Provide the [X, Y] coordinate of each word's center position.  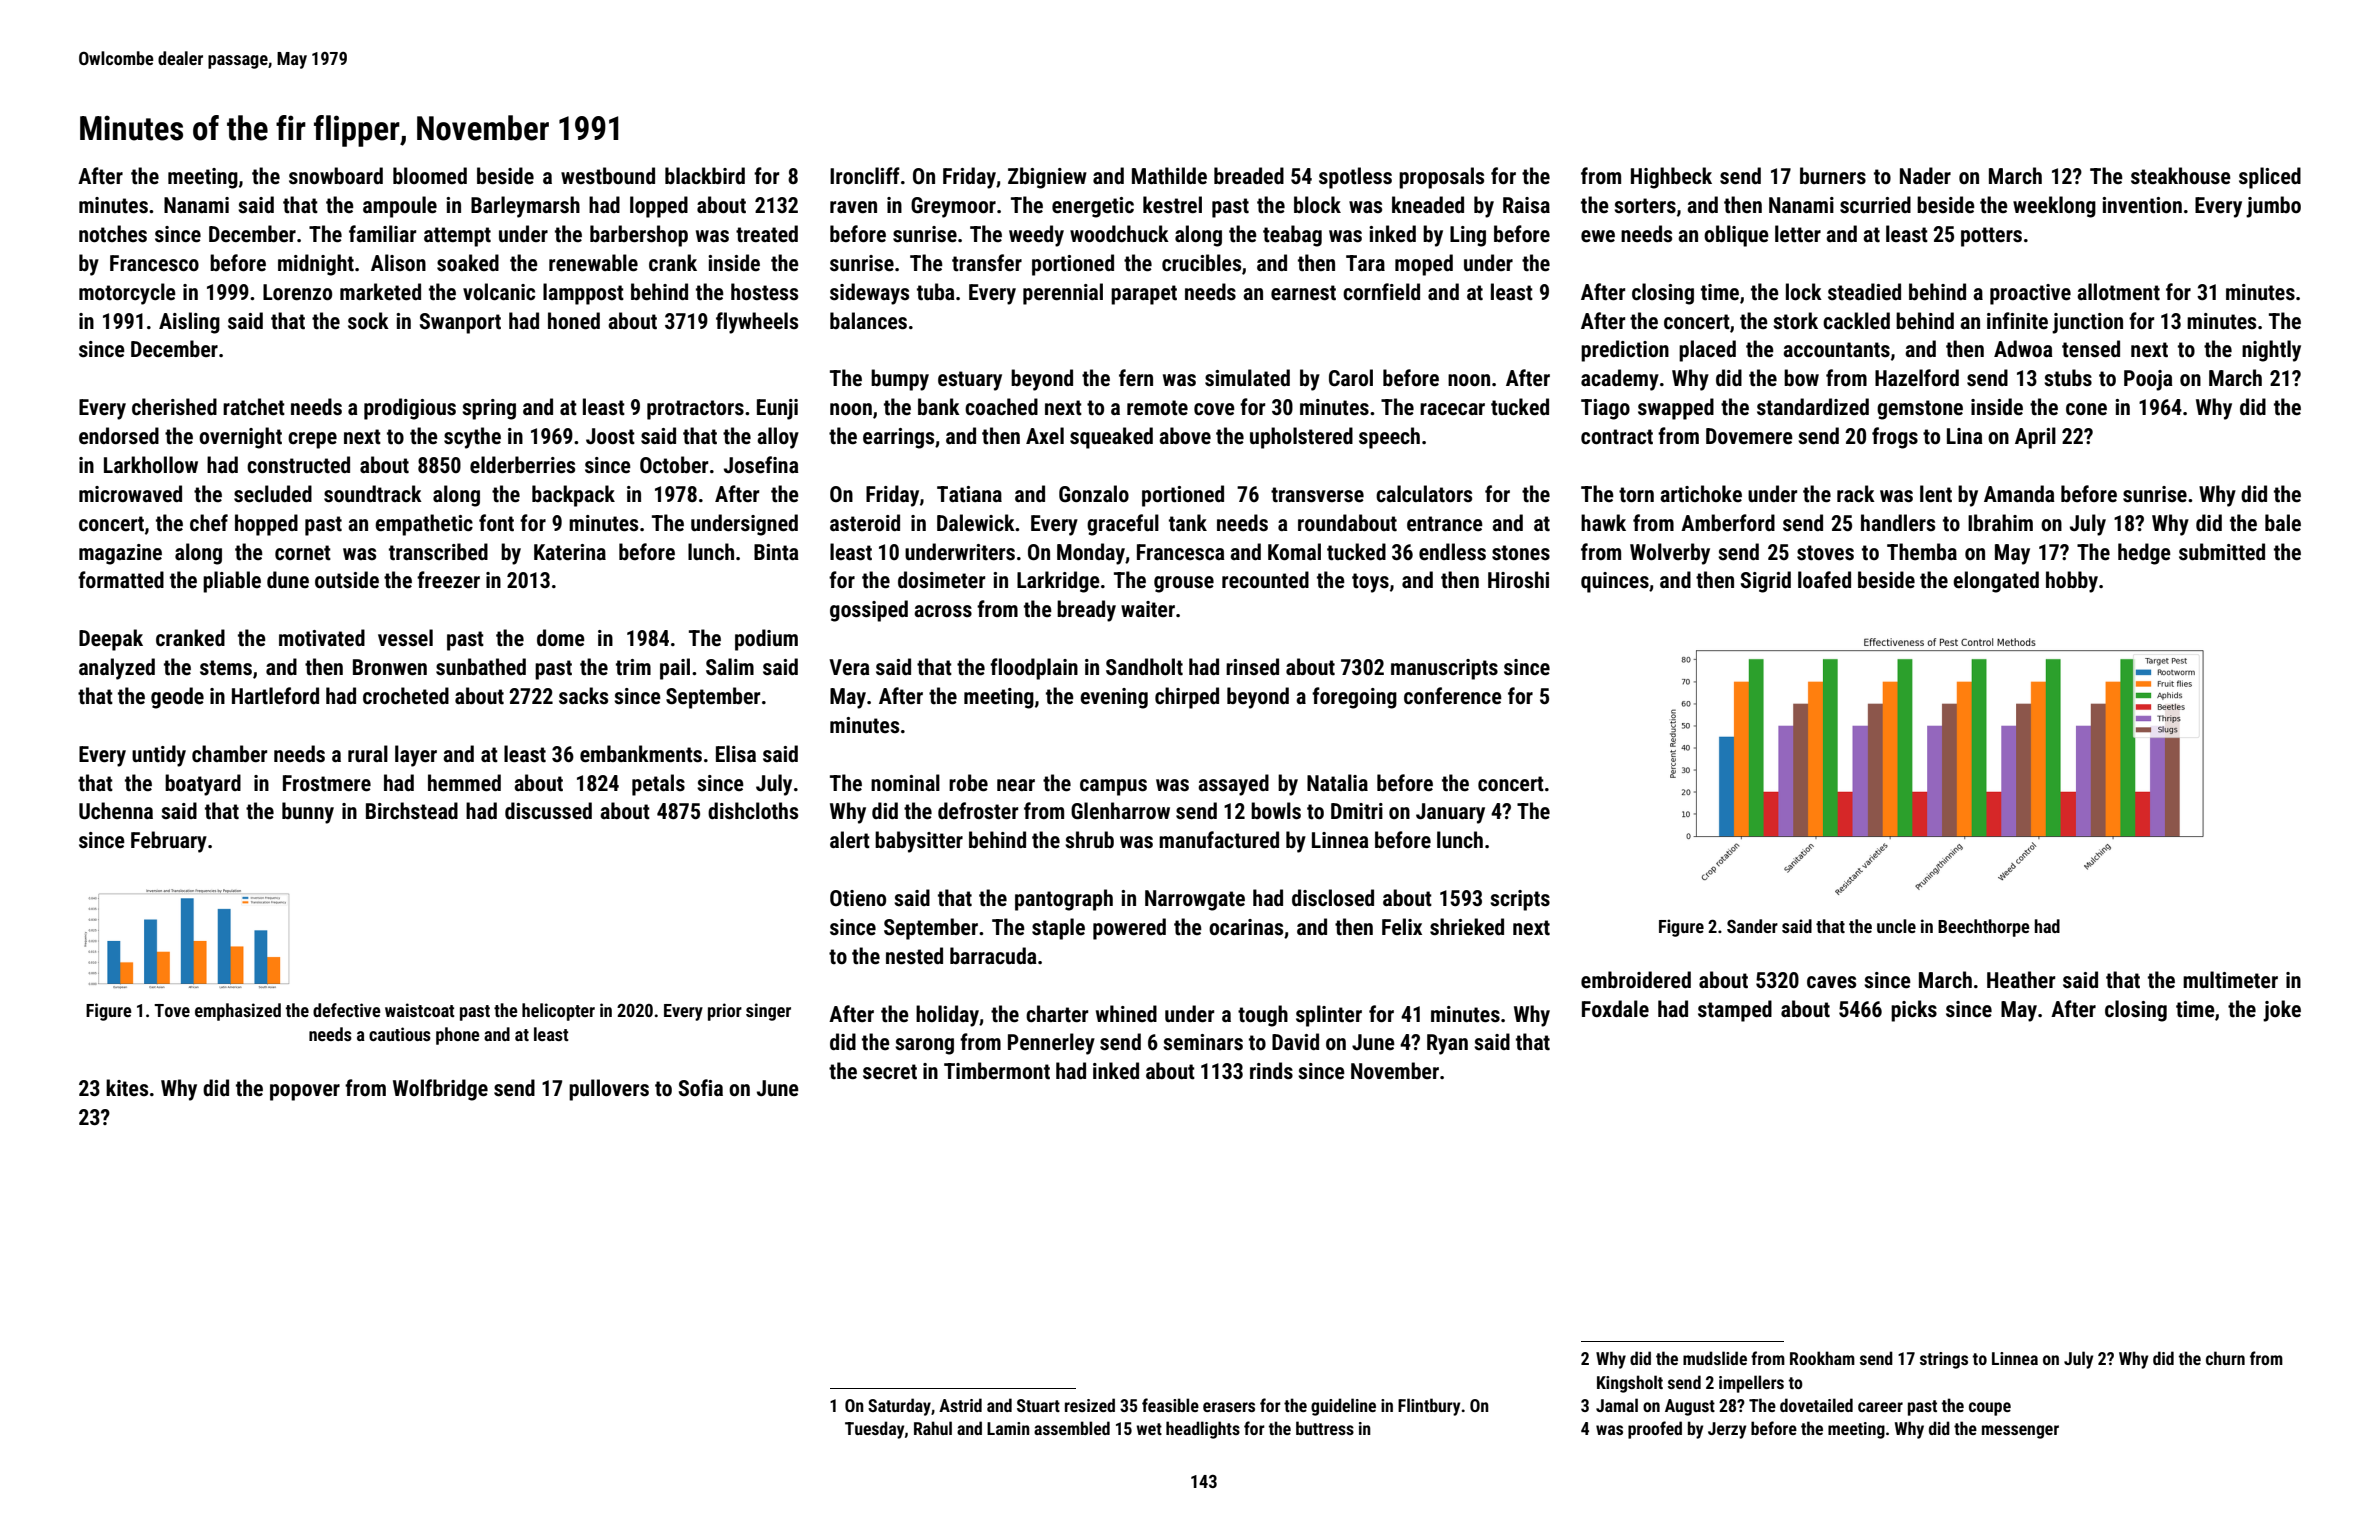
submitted [2222, 552]
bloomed [430, 175]
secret [890, 1072]
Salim [730, 667]
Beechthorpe [1984, 928]
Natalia [1337, 783]
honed [574, 321]
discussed [548, 811]
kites [127, 1088]
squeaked [1111, 438]
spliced [2270, 178]
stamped [1735, 1011]
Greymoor [953, 207]
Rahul [933, 1428]
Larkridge [1058, 582]
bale [2283, 522]
